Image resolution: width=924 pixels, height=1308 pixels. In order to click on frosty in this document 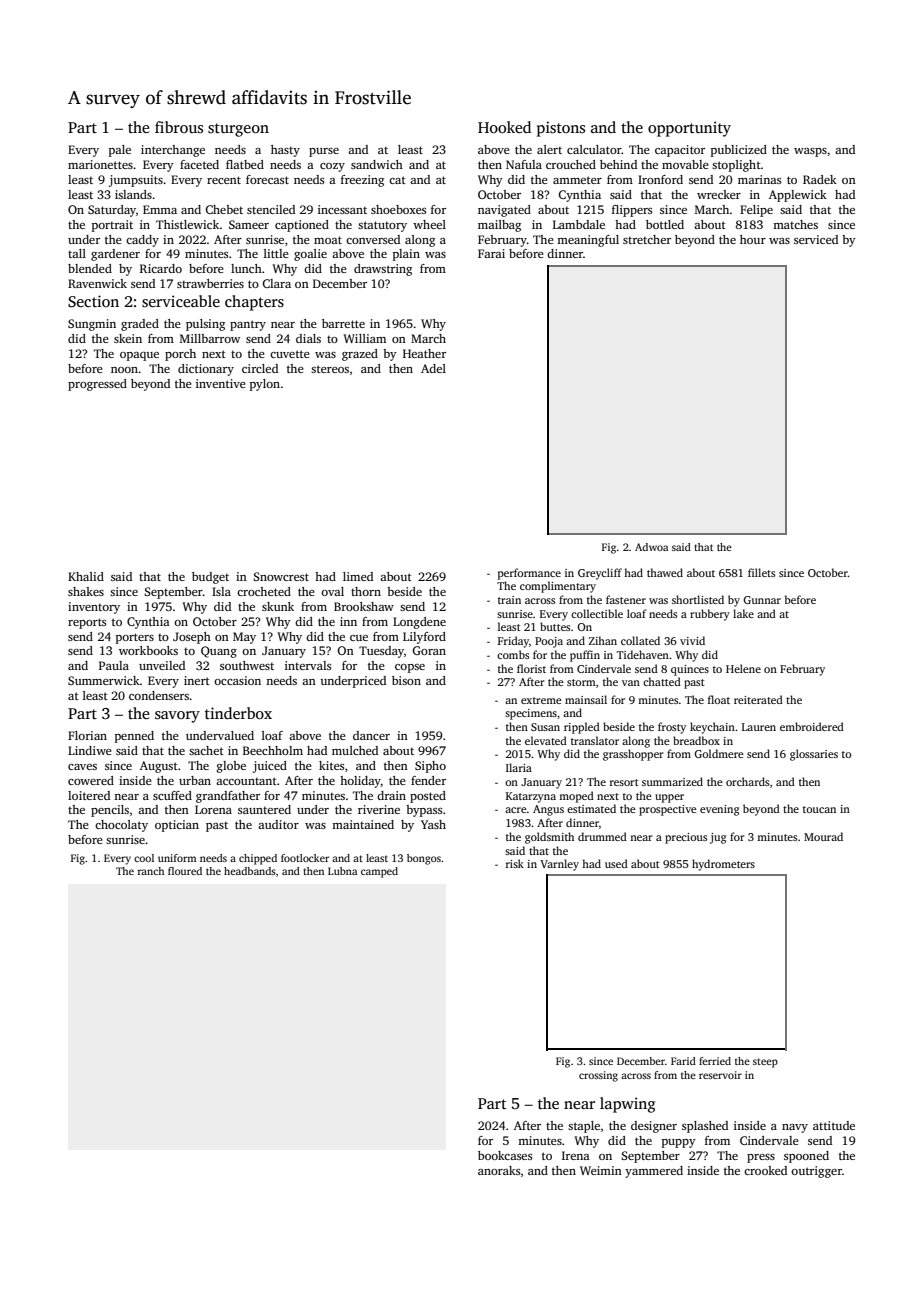, I will do `click(672, 728)`.
